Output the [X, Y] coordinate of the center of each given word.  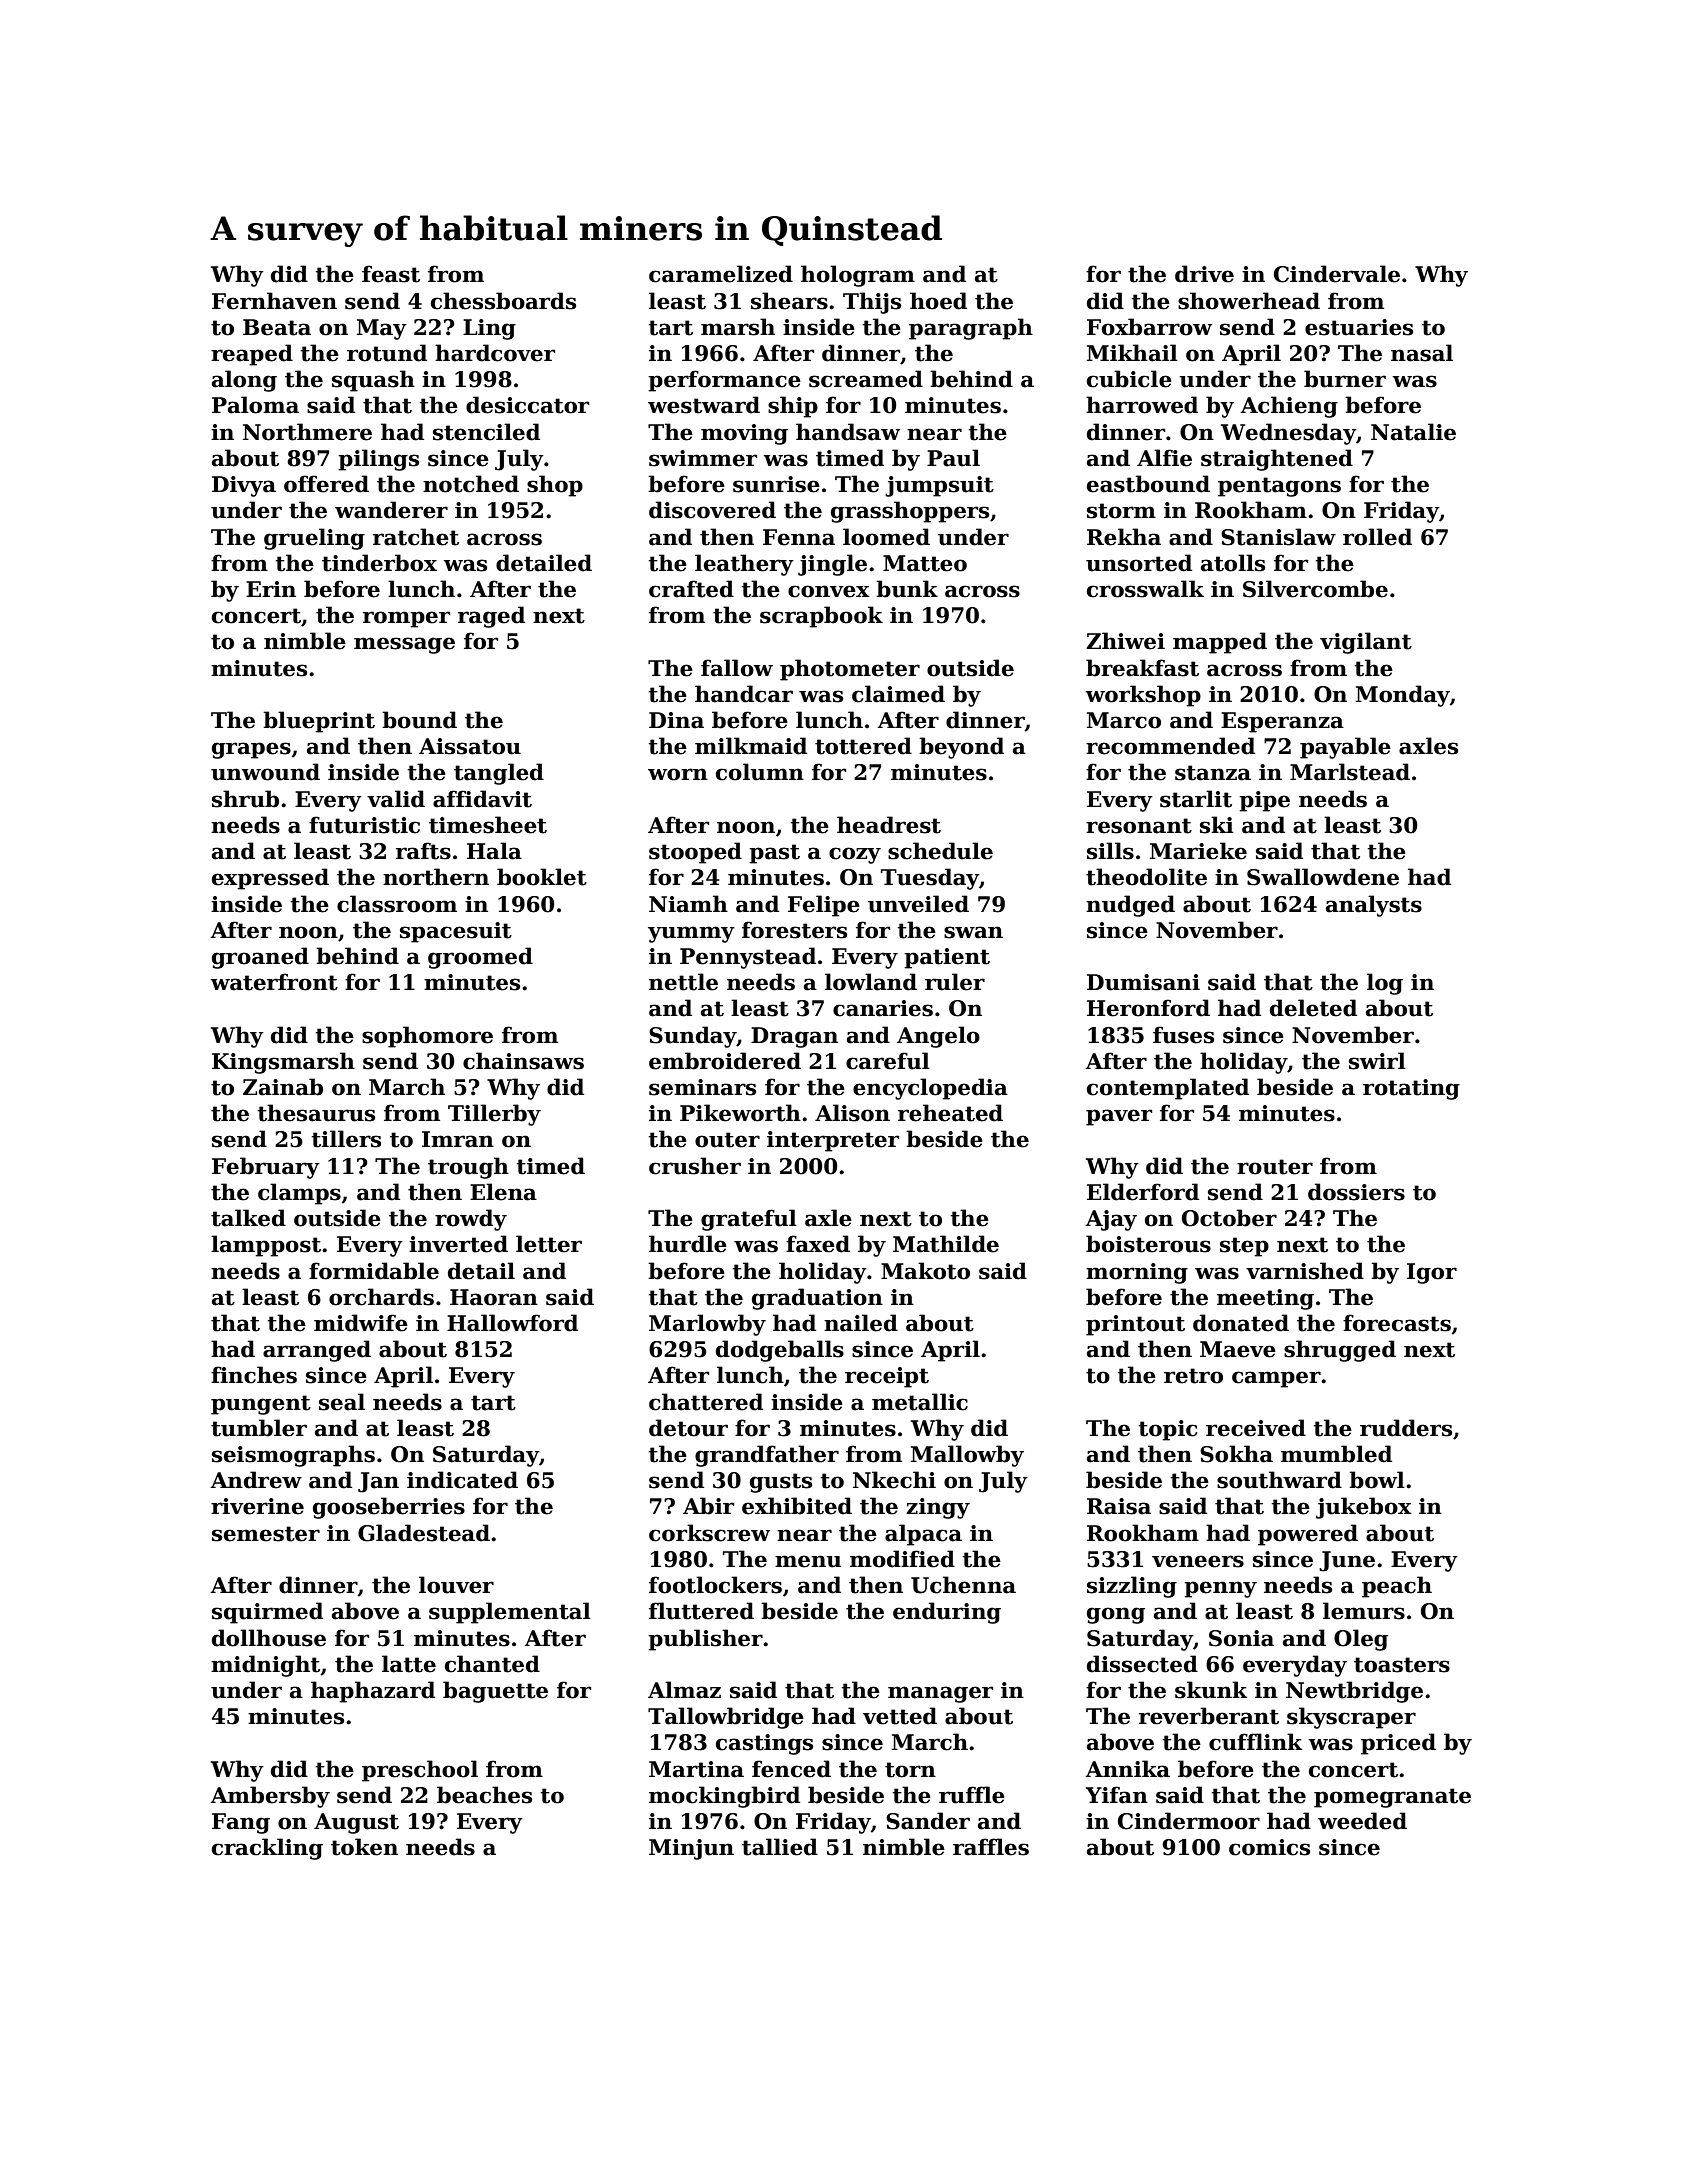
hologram [858, 276]
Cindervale [1337, 274]
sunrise [776, 484]
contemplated [1168, 1089]
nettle [683, 982]
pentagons [1279, 487]
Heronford [1148, 1008]
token [364, 1847]
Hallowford [512, 1323]
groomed [480, 958]
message [404, 645]
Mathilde [946, 1244]
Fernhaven [274, 301]
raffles [991, 1847]
